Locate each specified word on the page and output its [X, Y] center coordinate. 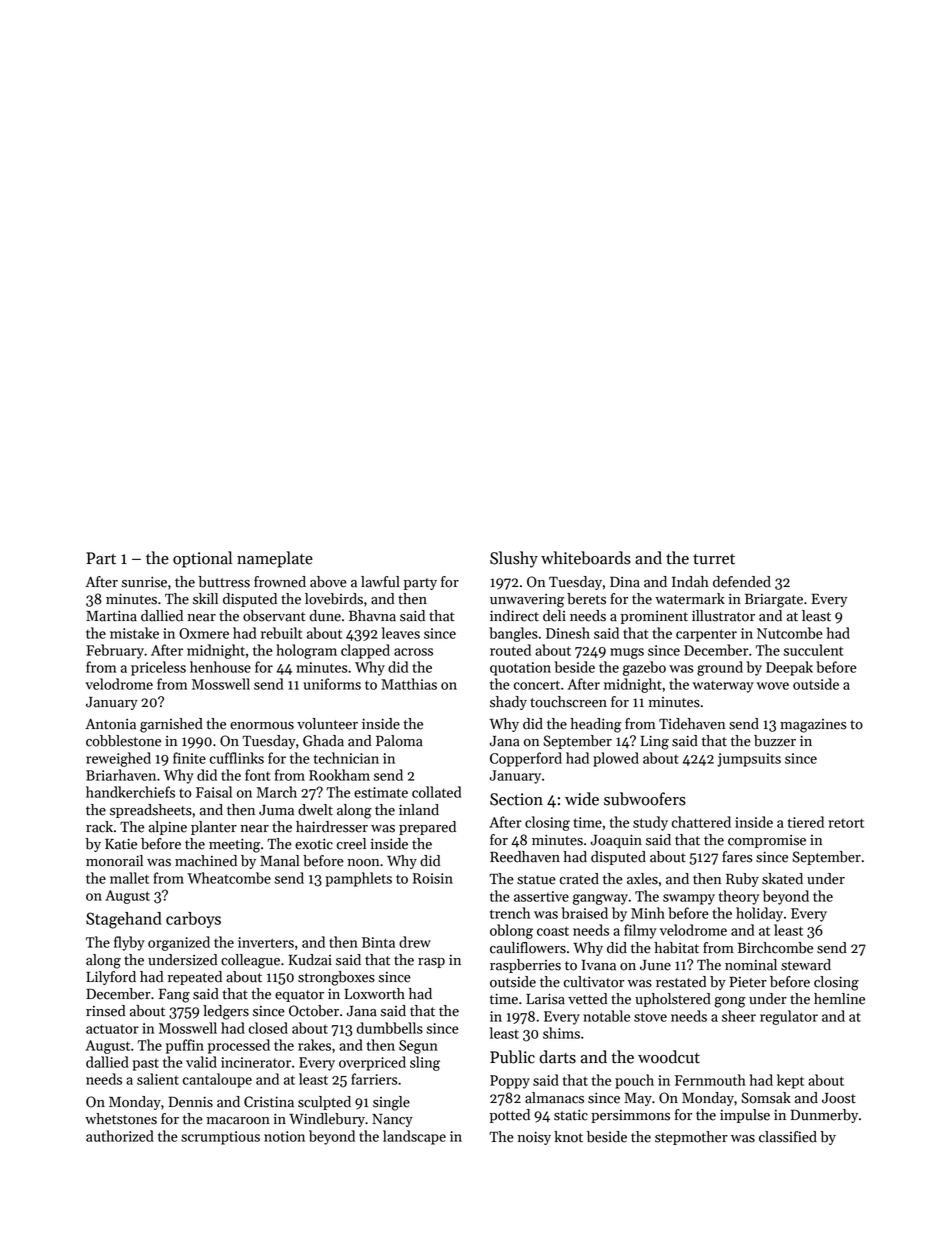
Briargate [774, 600]
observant [274, 616]
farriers [374, 1079]
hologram [306, 651]
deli [554, 616]
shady [508, 703]
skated [782, 879]
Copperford [526, 759]
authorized [120, 1136]
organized [179, 943]
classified [788, 1137]
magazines [813, 726]
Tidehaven [692, 724]
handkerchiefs [130, 792]
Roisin [433, 878]
